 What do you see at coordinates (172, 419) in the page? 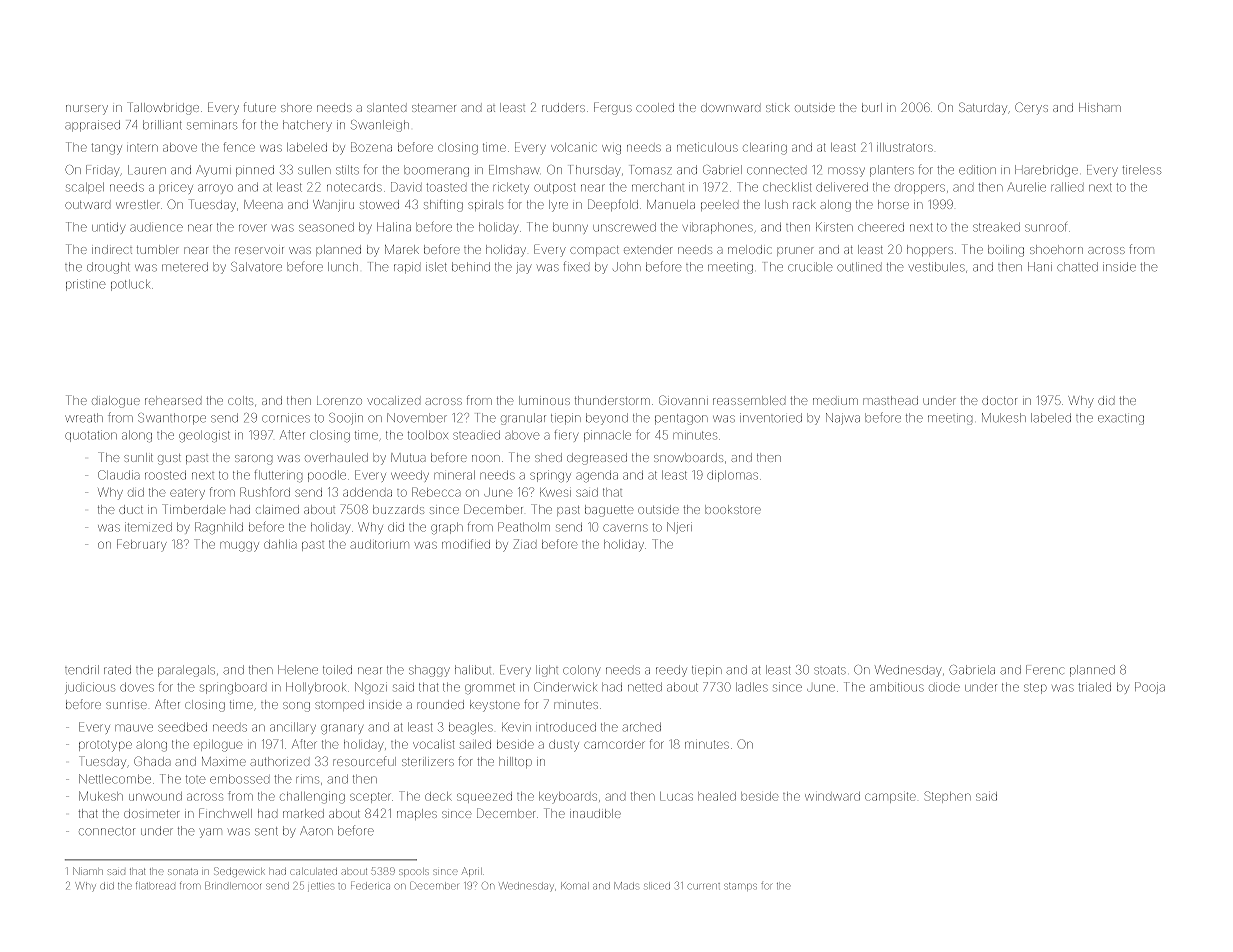
I see `Swanthorpe` at bounding box center [172, 419].
